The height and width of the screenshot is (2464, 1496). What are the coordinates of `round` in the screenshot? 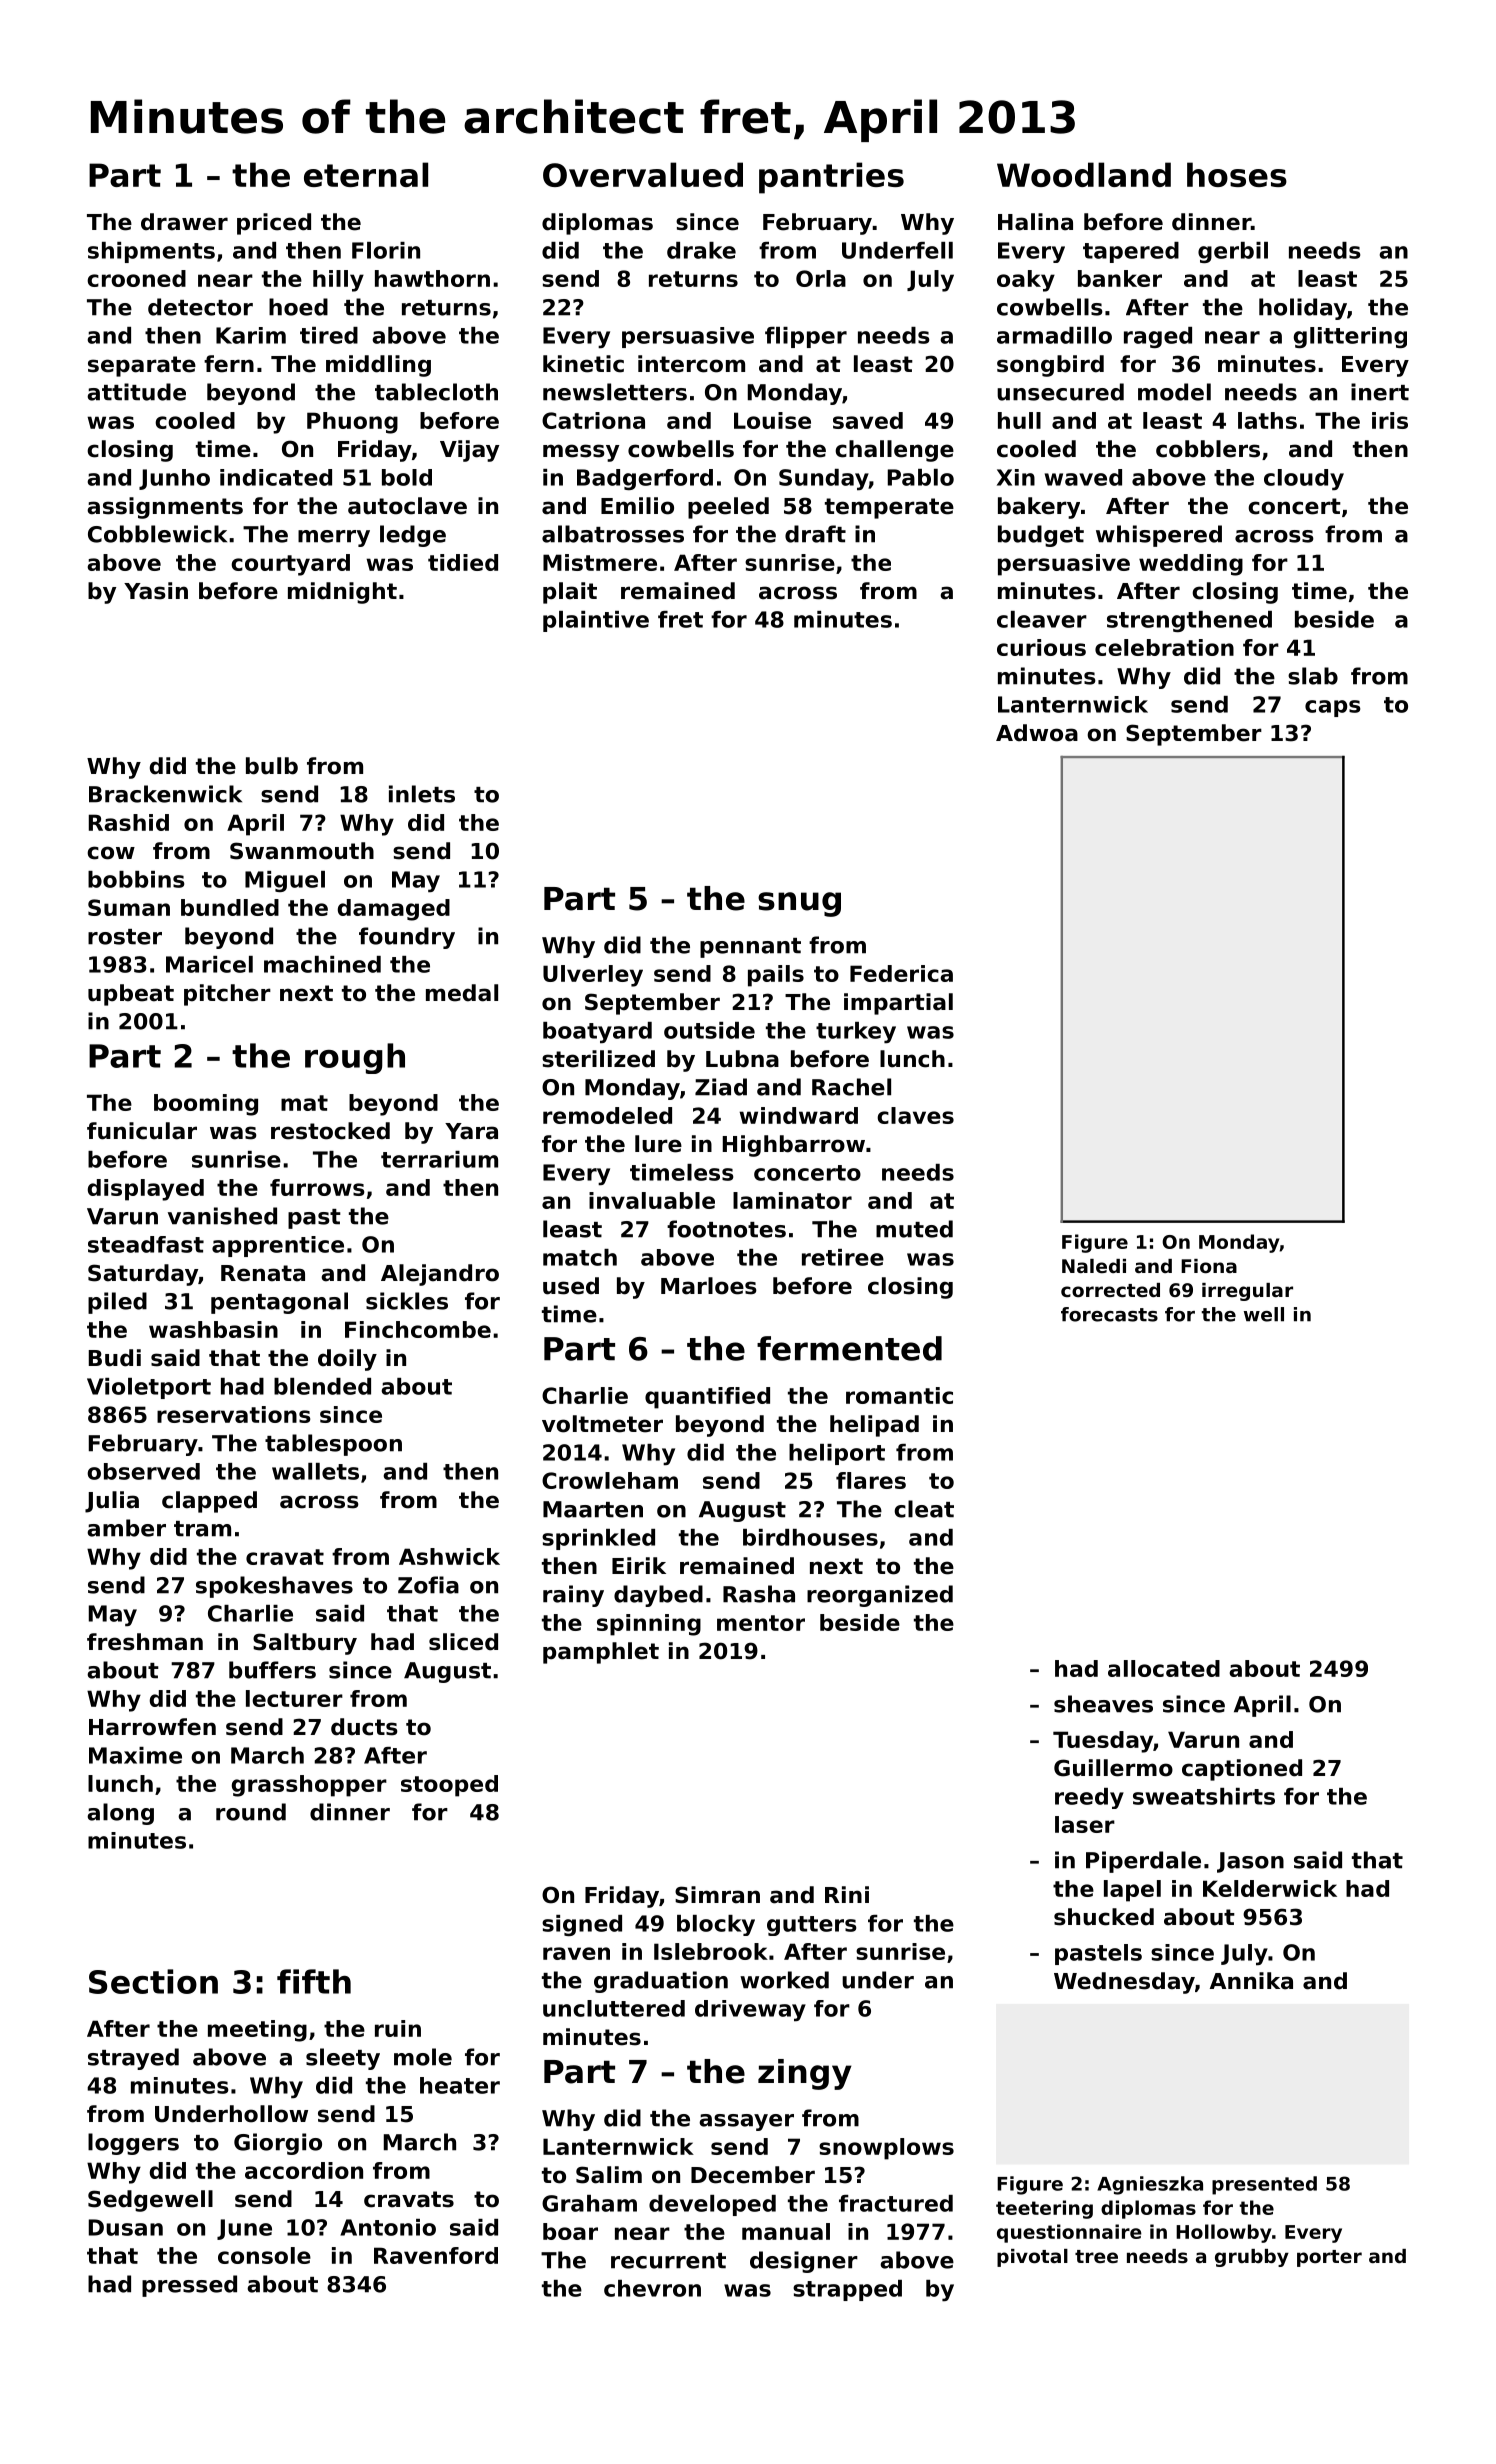 It's located at (251, 1812).
